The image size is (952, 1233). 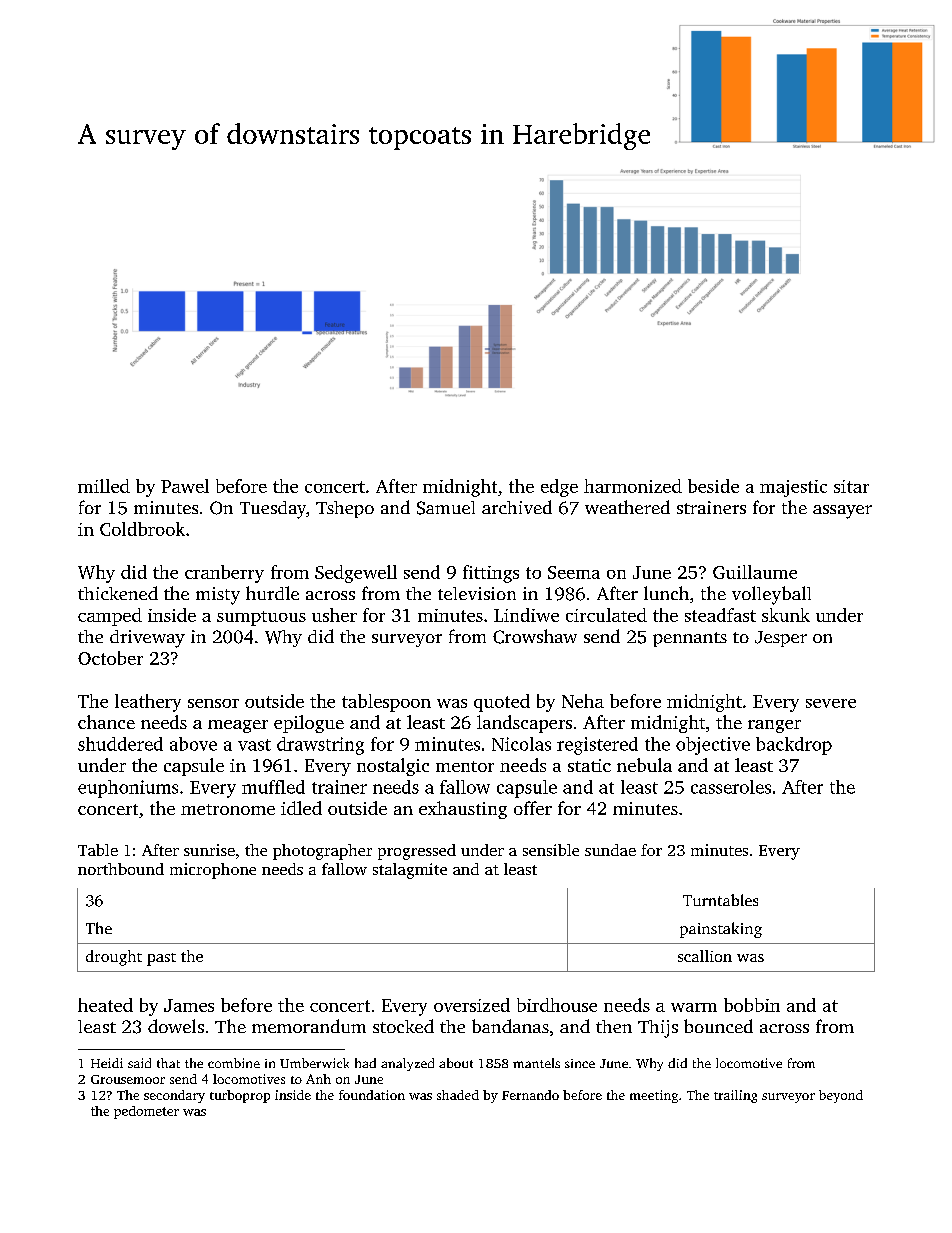 What do you see at coordinates (735, 1096) in the screenshot?
I see `trailing` at bounding box center [735, 1096].
